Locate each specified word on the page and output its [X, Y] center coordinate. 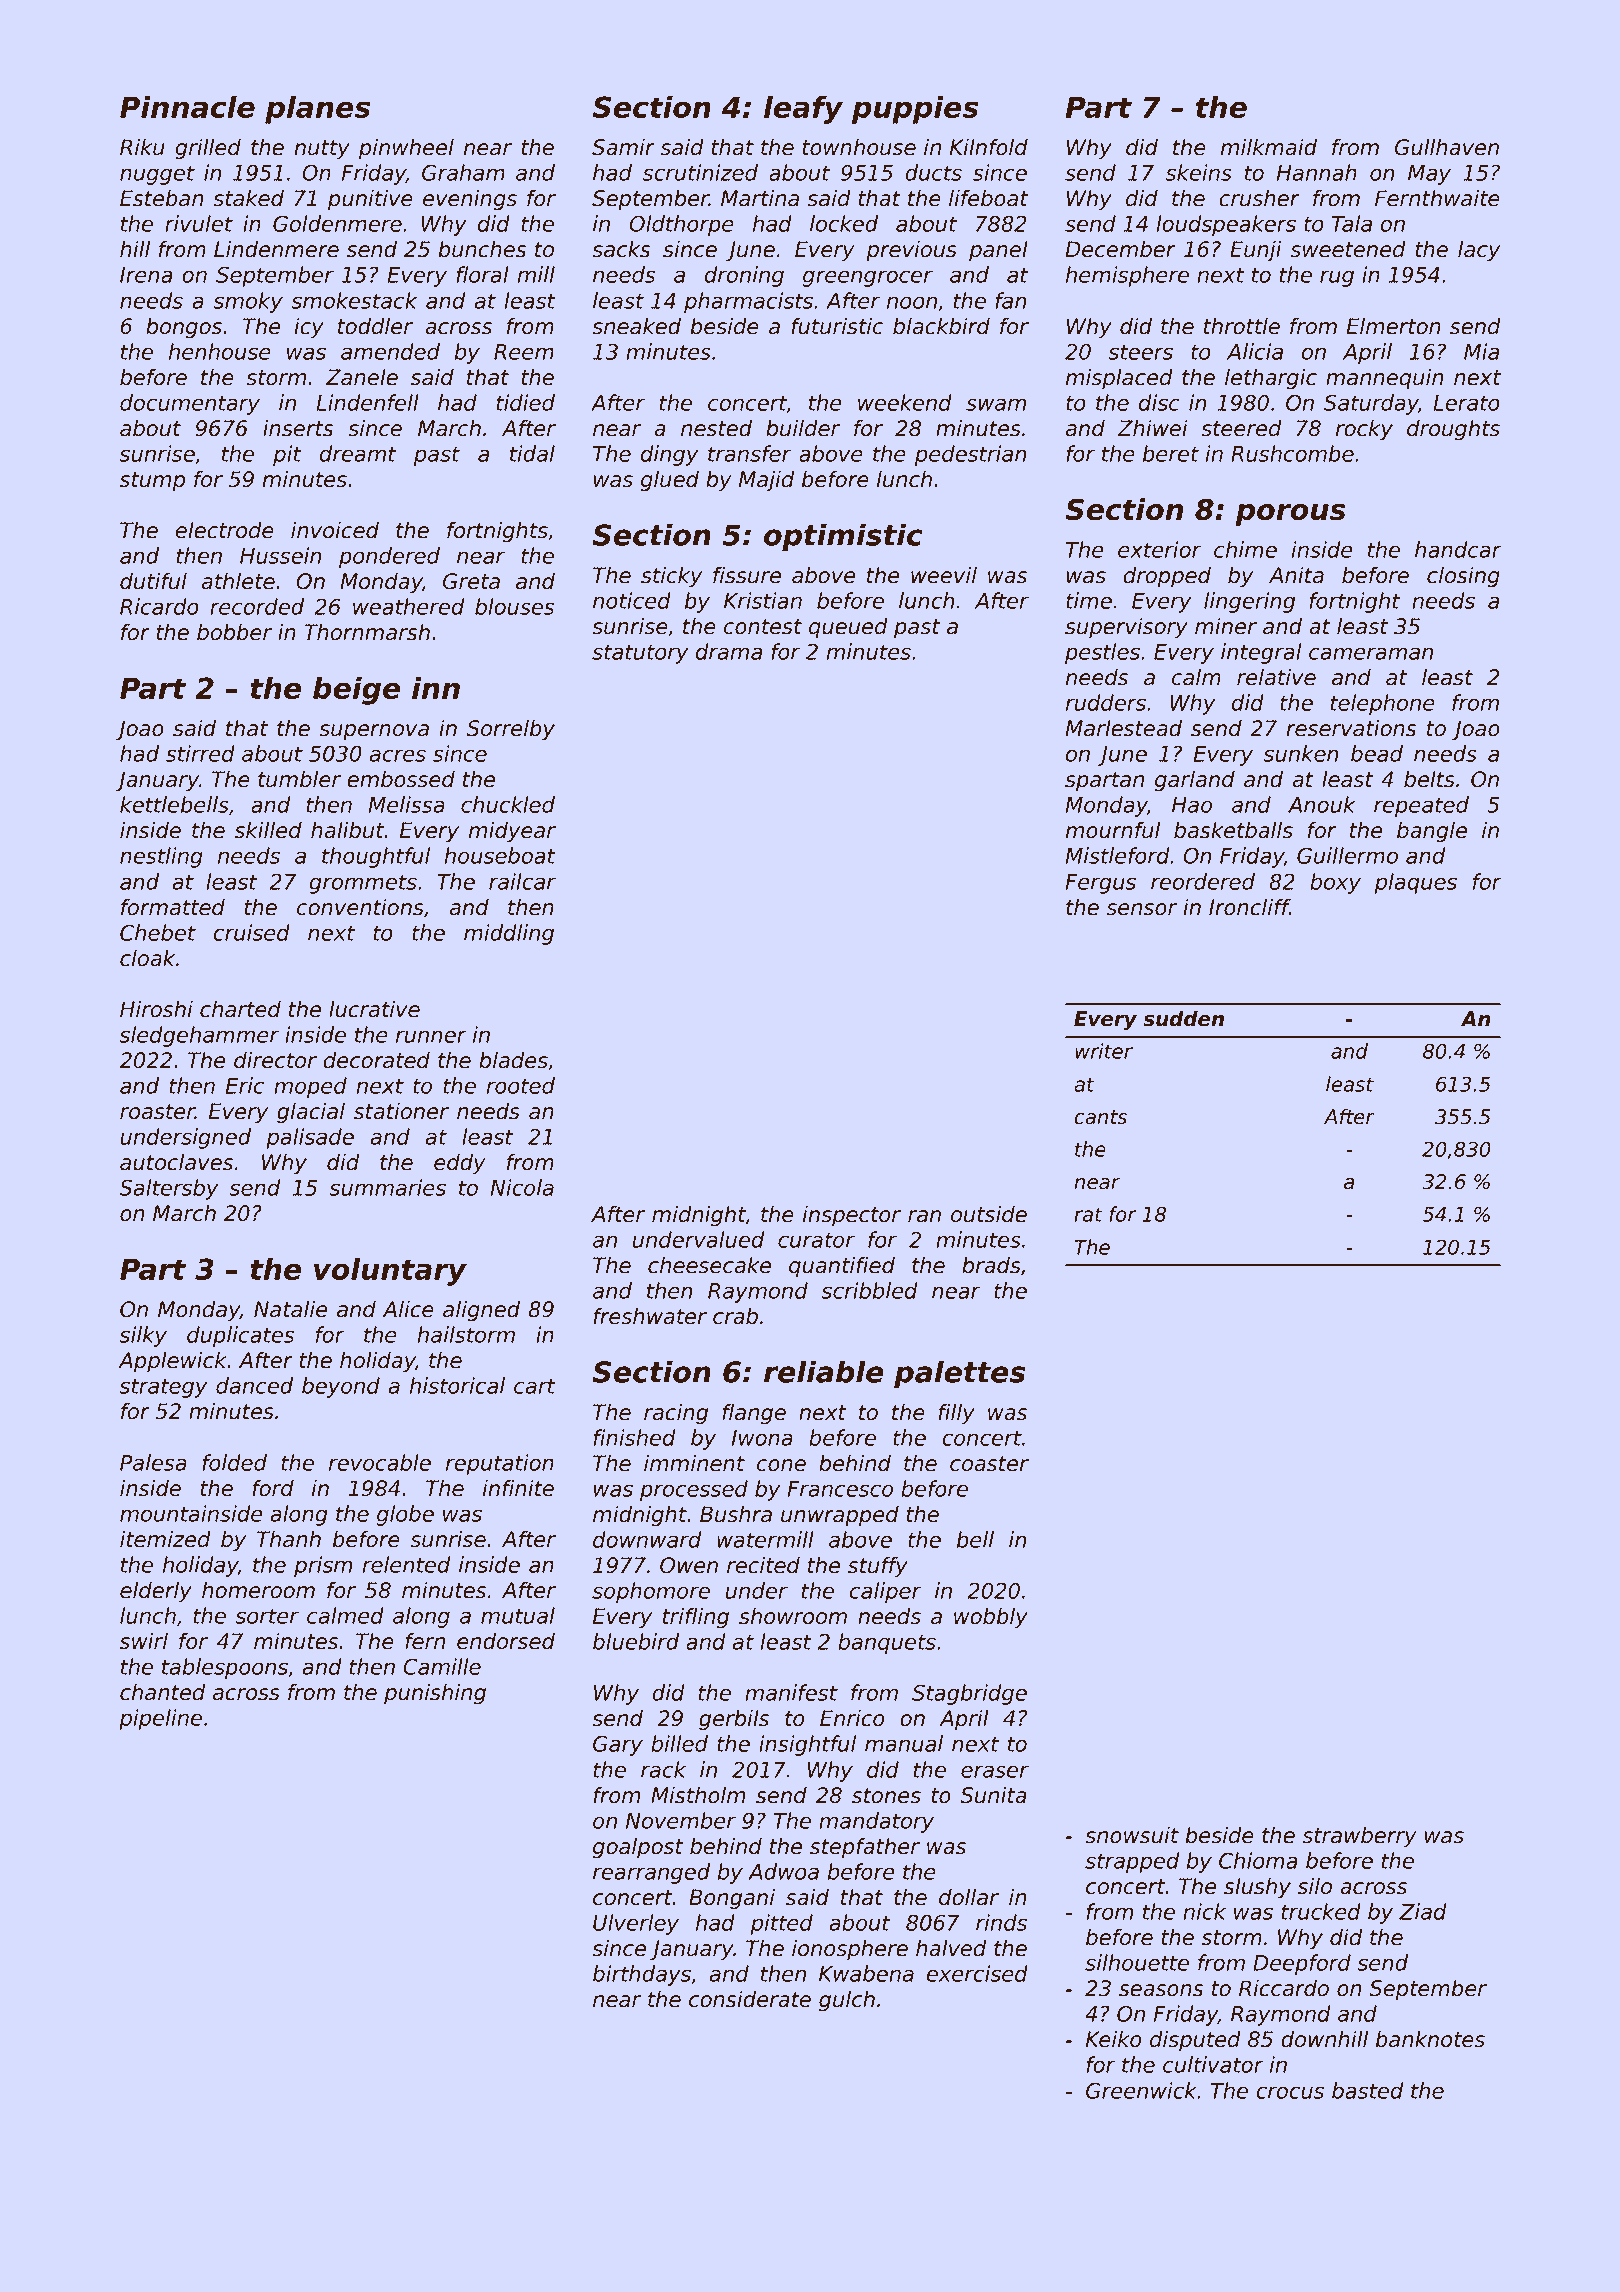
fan [1011, 300]
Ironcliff [1249, 907]
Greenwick [1141, 2090]
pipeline [160, 1719]
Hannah [1317, 172]
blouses [515, 606]
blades [513, 1060]
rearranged [651, 1873]
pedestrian [971, 455]
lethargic [1271, 379]
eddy [460, 1164]
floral [482, 274]
